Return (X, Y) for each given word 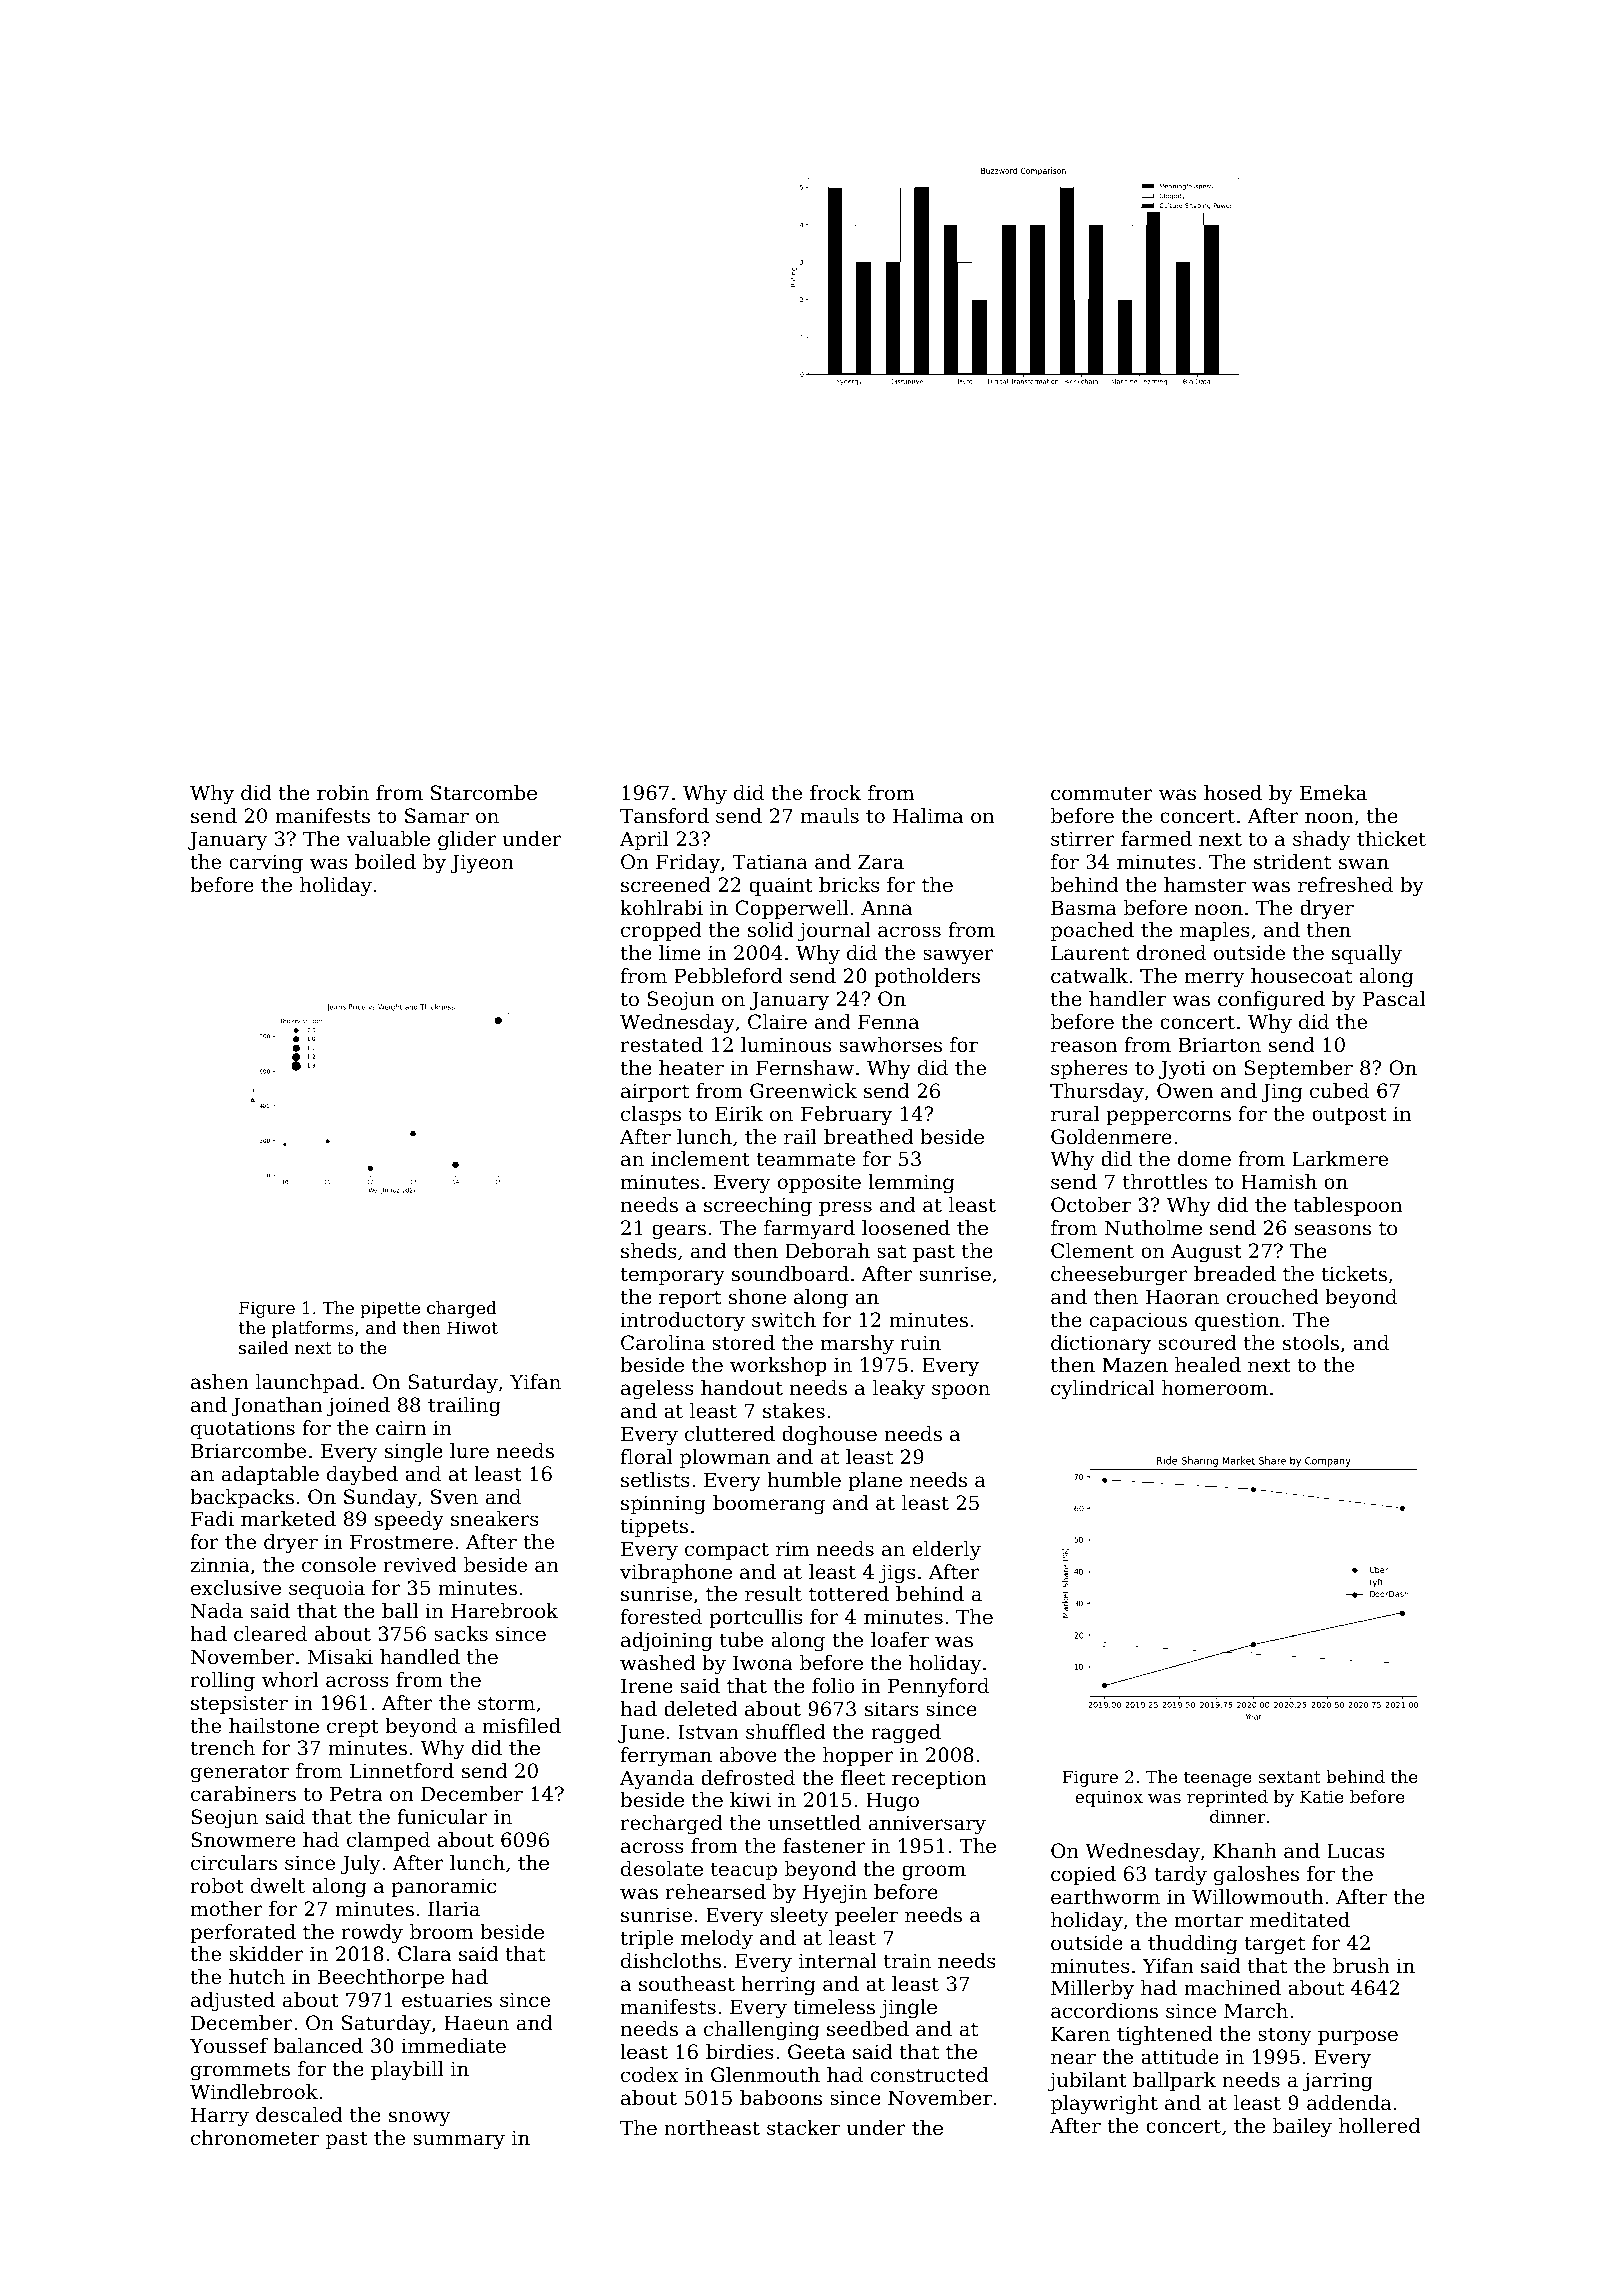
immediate (453, 2046)
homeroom (1215, 1388)
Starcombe (484, 793)
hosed (1233, 793)
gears (679, 1232)
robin (343, 793)
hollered (1380, 2126)
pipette (390, 1309)
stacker (803, 2127)
